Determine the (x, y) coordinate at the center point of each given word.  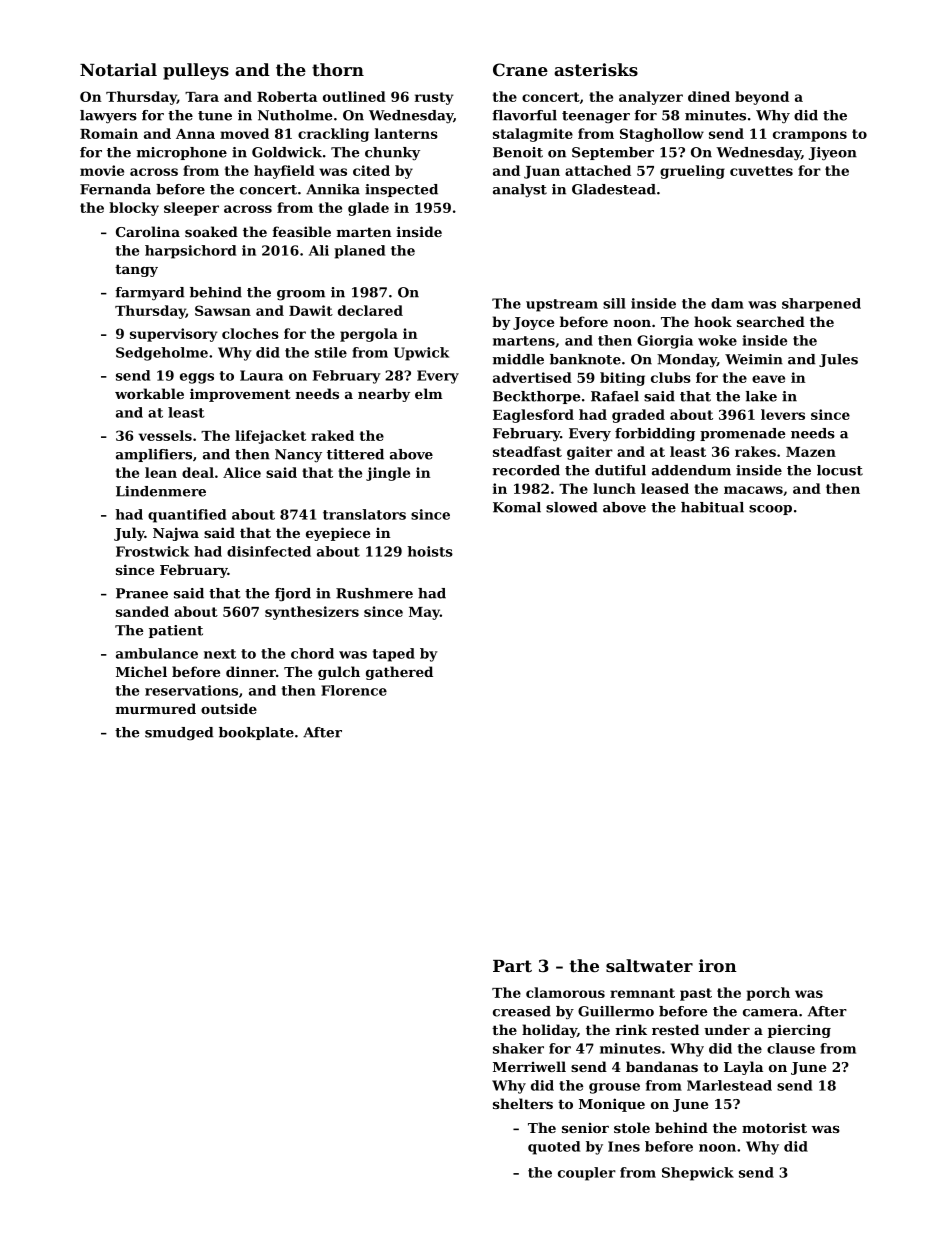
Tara (202, 97)
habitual (712, 507)
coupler (587, 1174)
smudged (179, 734)
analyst (520, 191)
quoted (554, 1148)
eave (768, 379)
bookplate (256, 733)
